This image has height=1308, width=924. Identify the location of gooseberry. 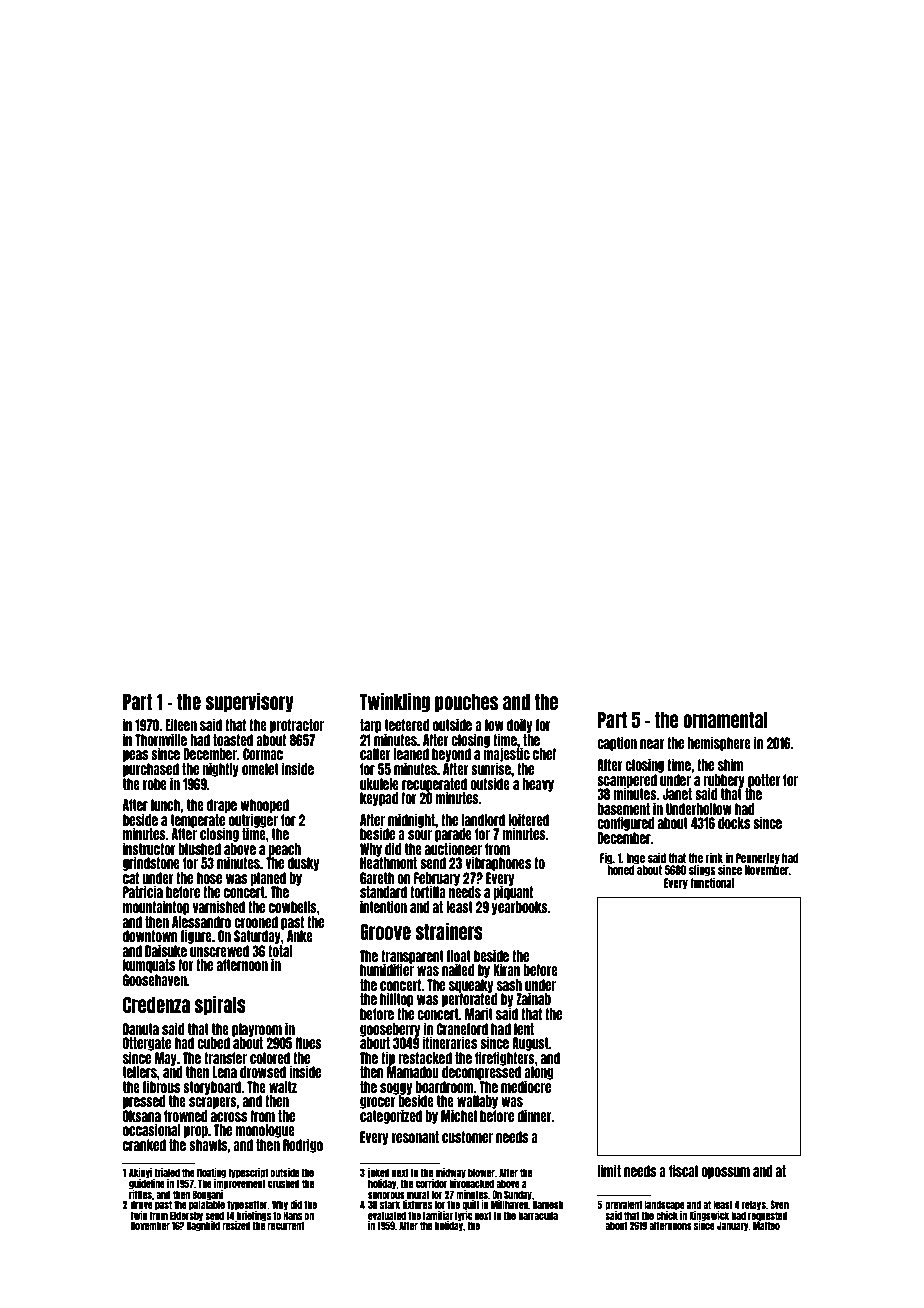
(390, 1030).
